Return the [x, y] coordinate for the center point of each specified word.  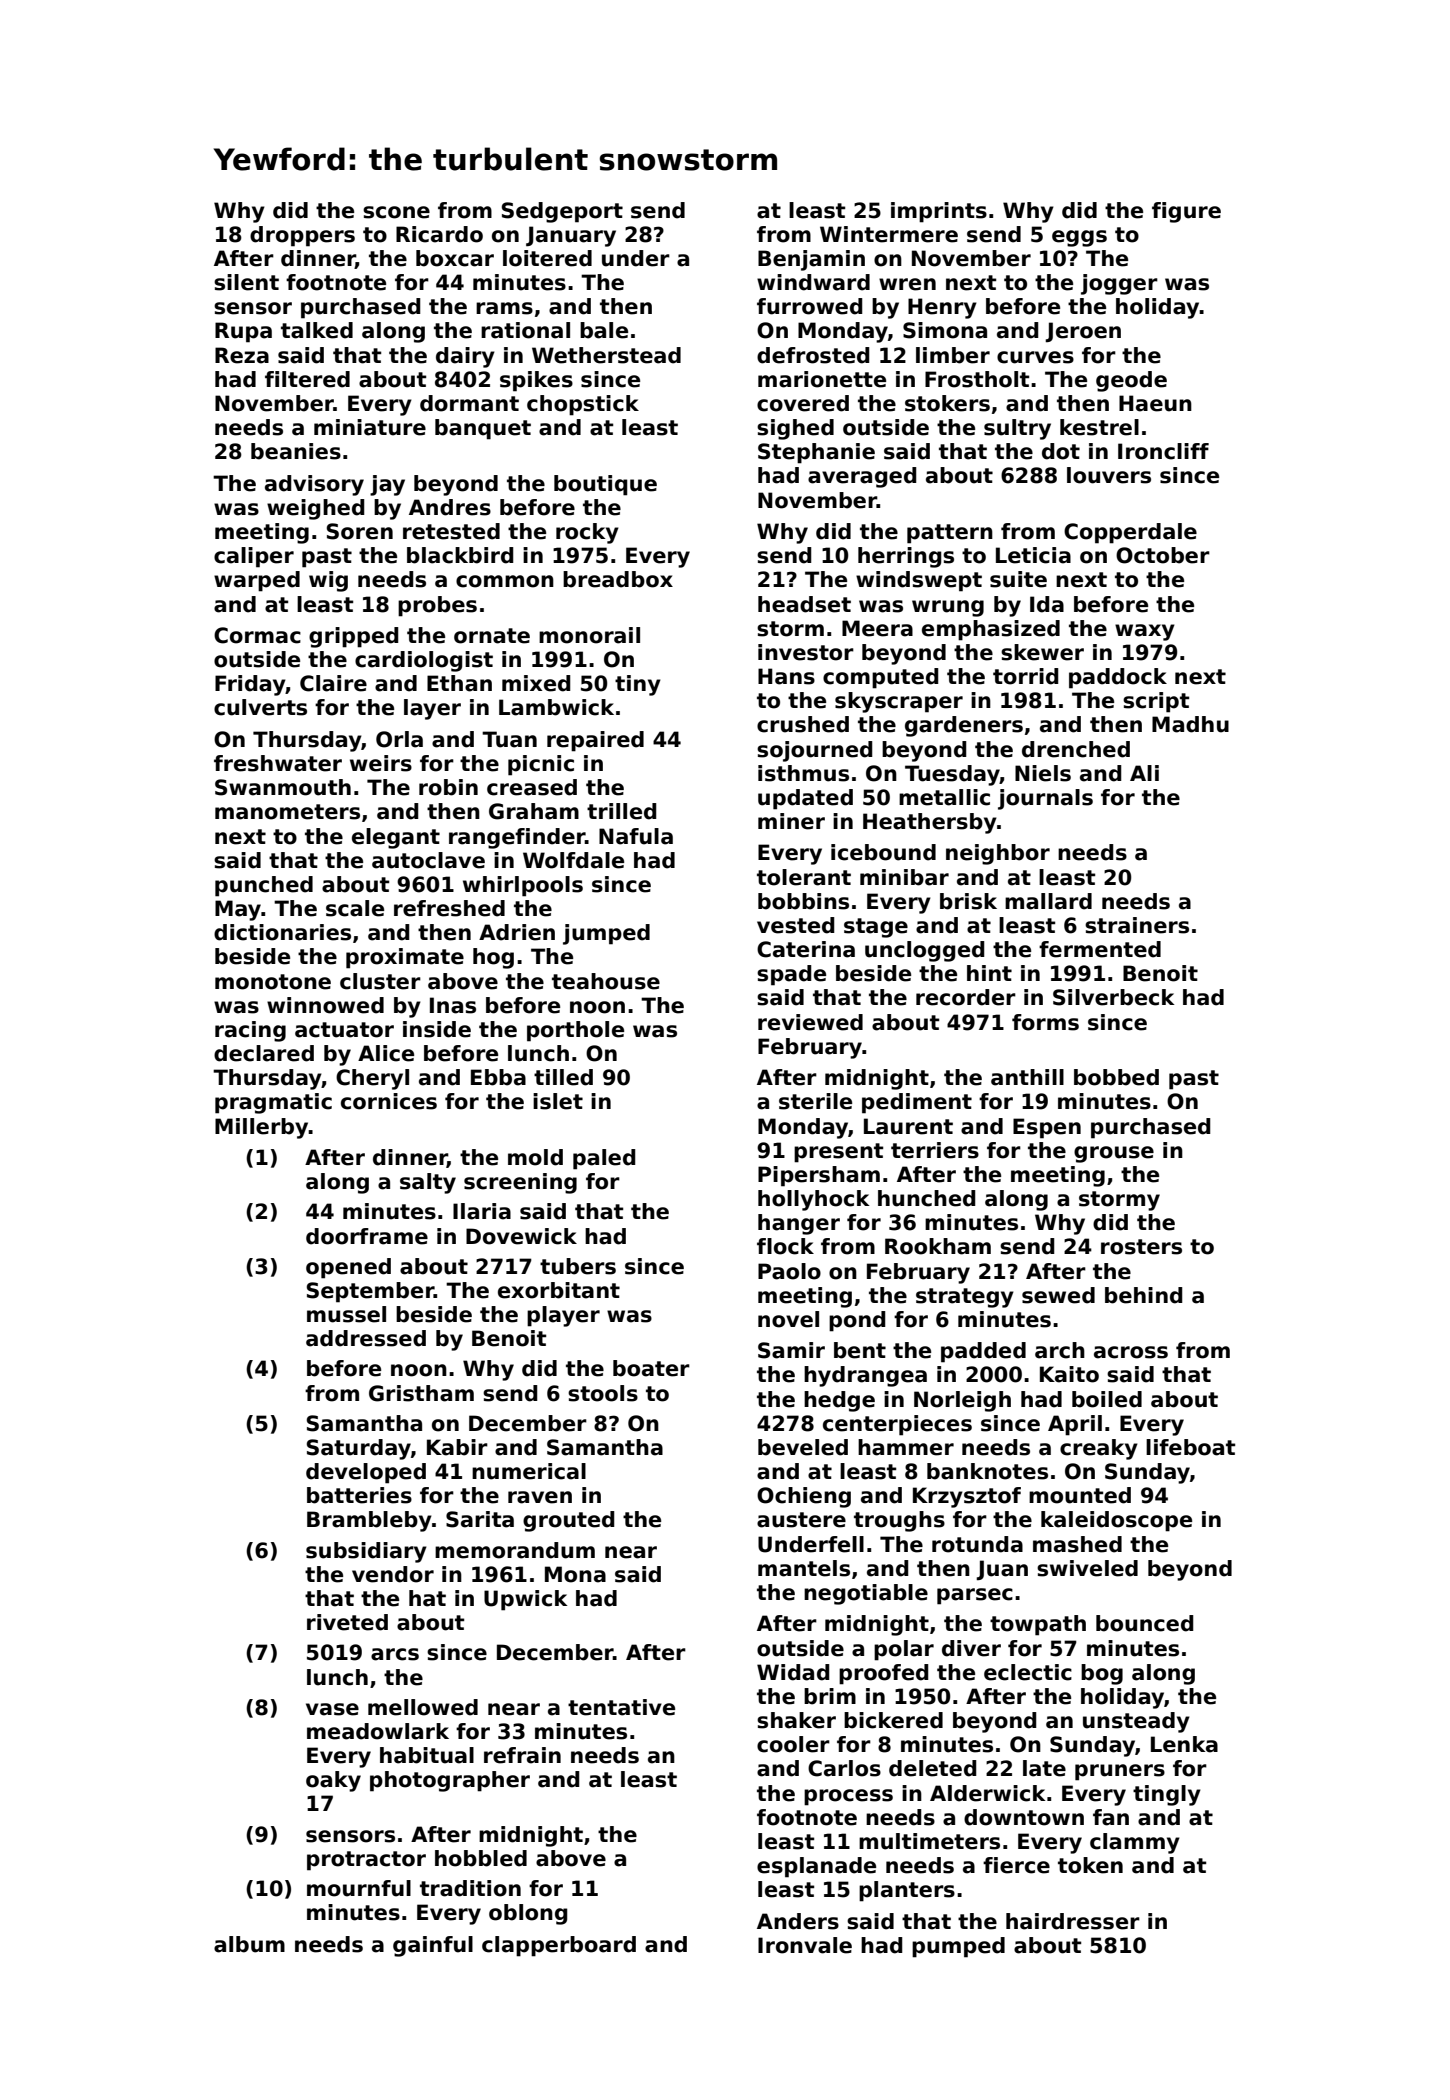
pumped [958, 1947]
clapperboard [559, 1946]
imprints [939, 212]
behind [1143, 1295]
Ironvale [805, 1945]
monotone [273, 982]
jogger [1119, 284]
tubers [578, 1266]
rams [504, 308]
